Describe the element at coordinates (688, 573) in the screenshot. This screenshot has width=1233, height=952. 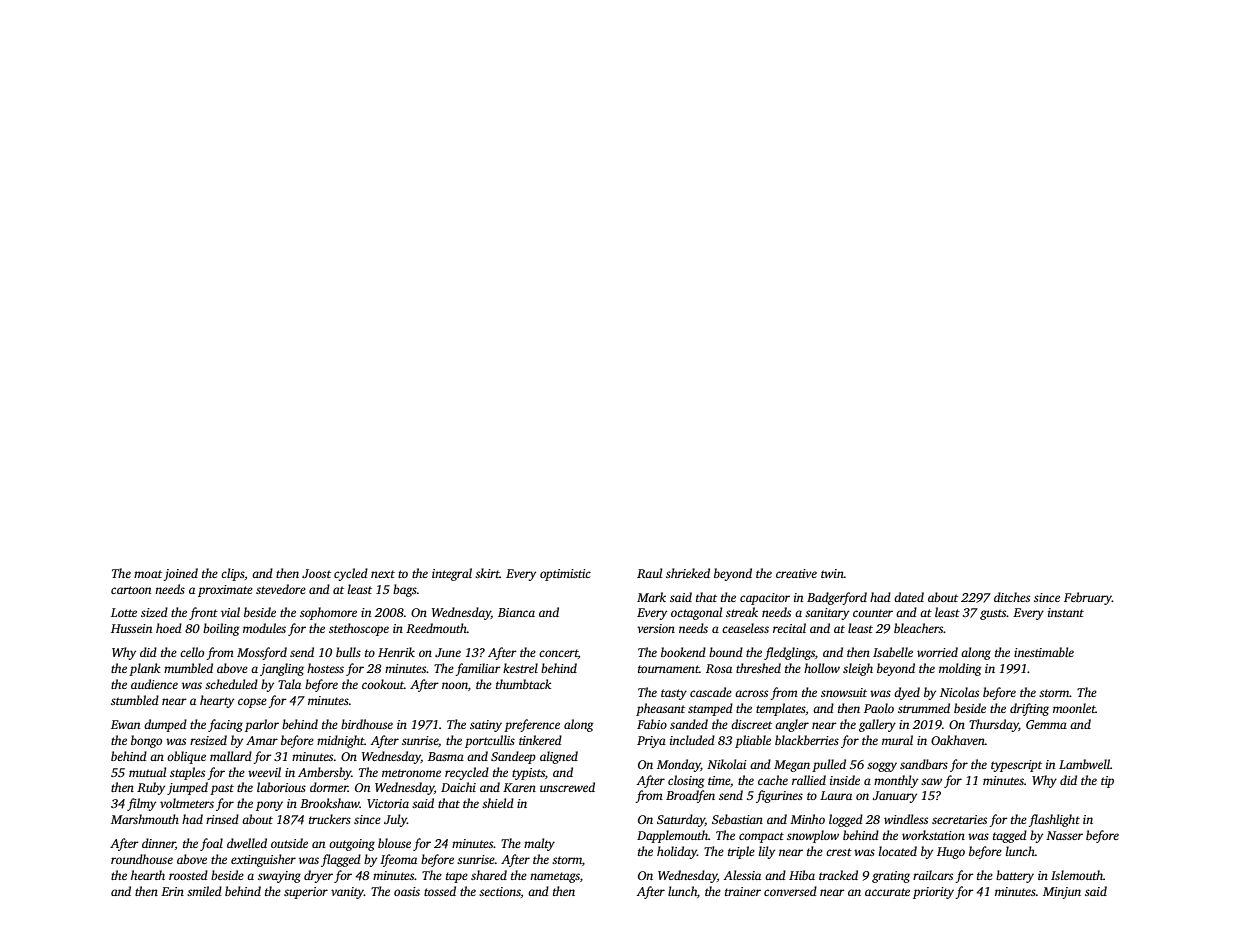
I see `shrieked` at that location.
